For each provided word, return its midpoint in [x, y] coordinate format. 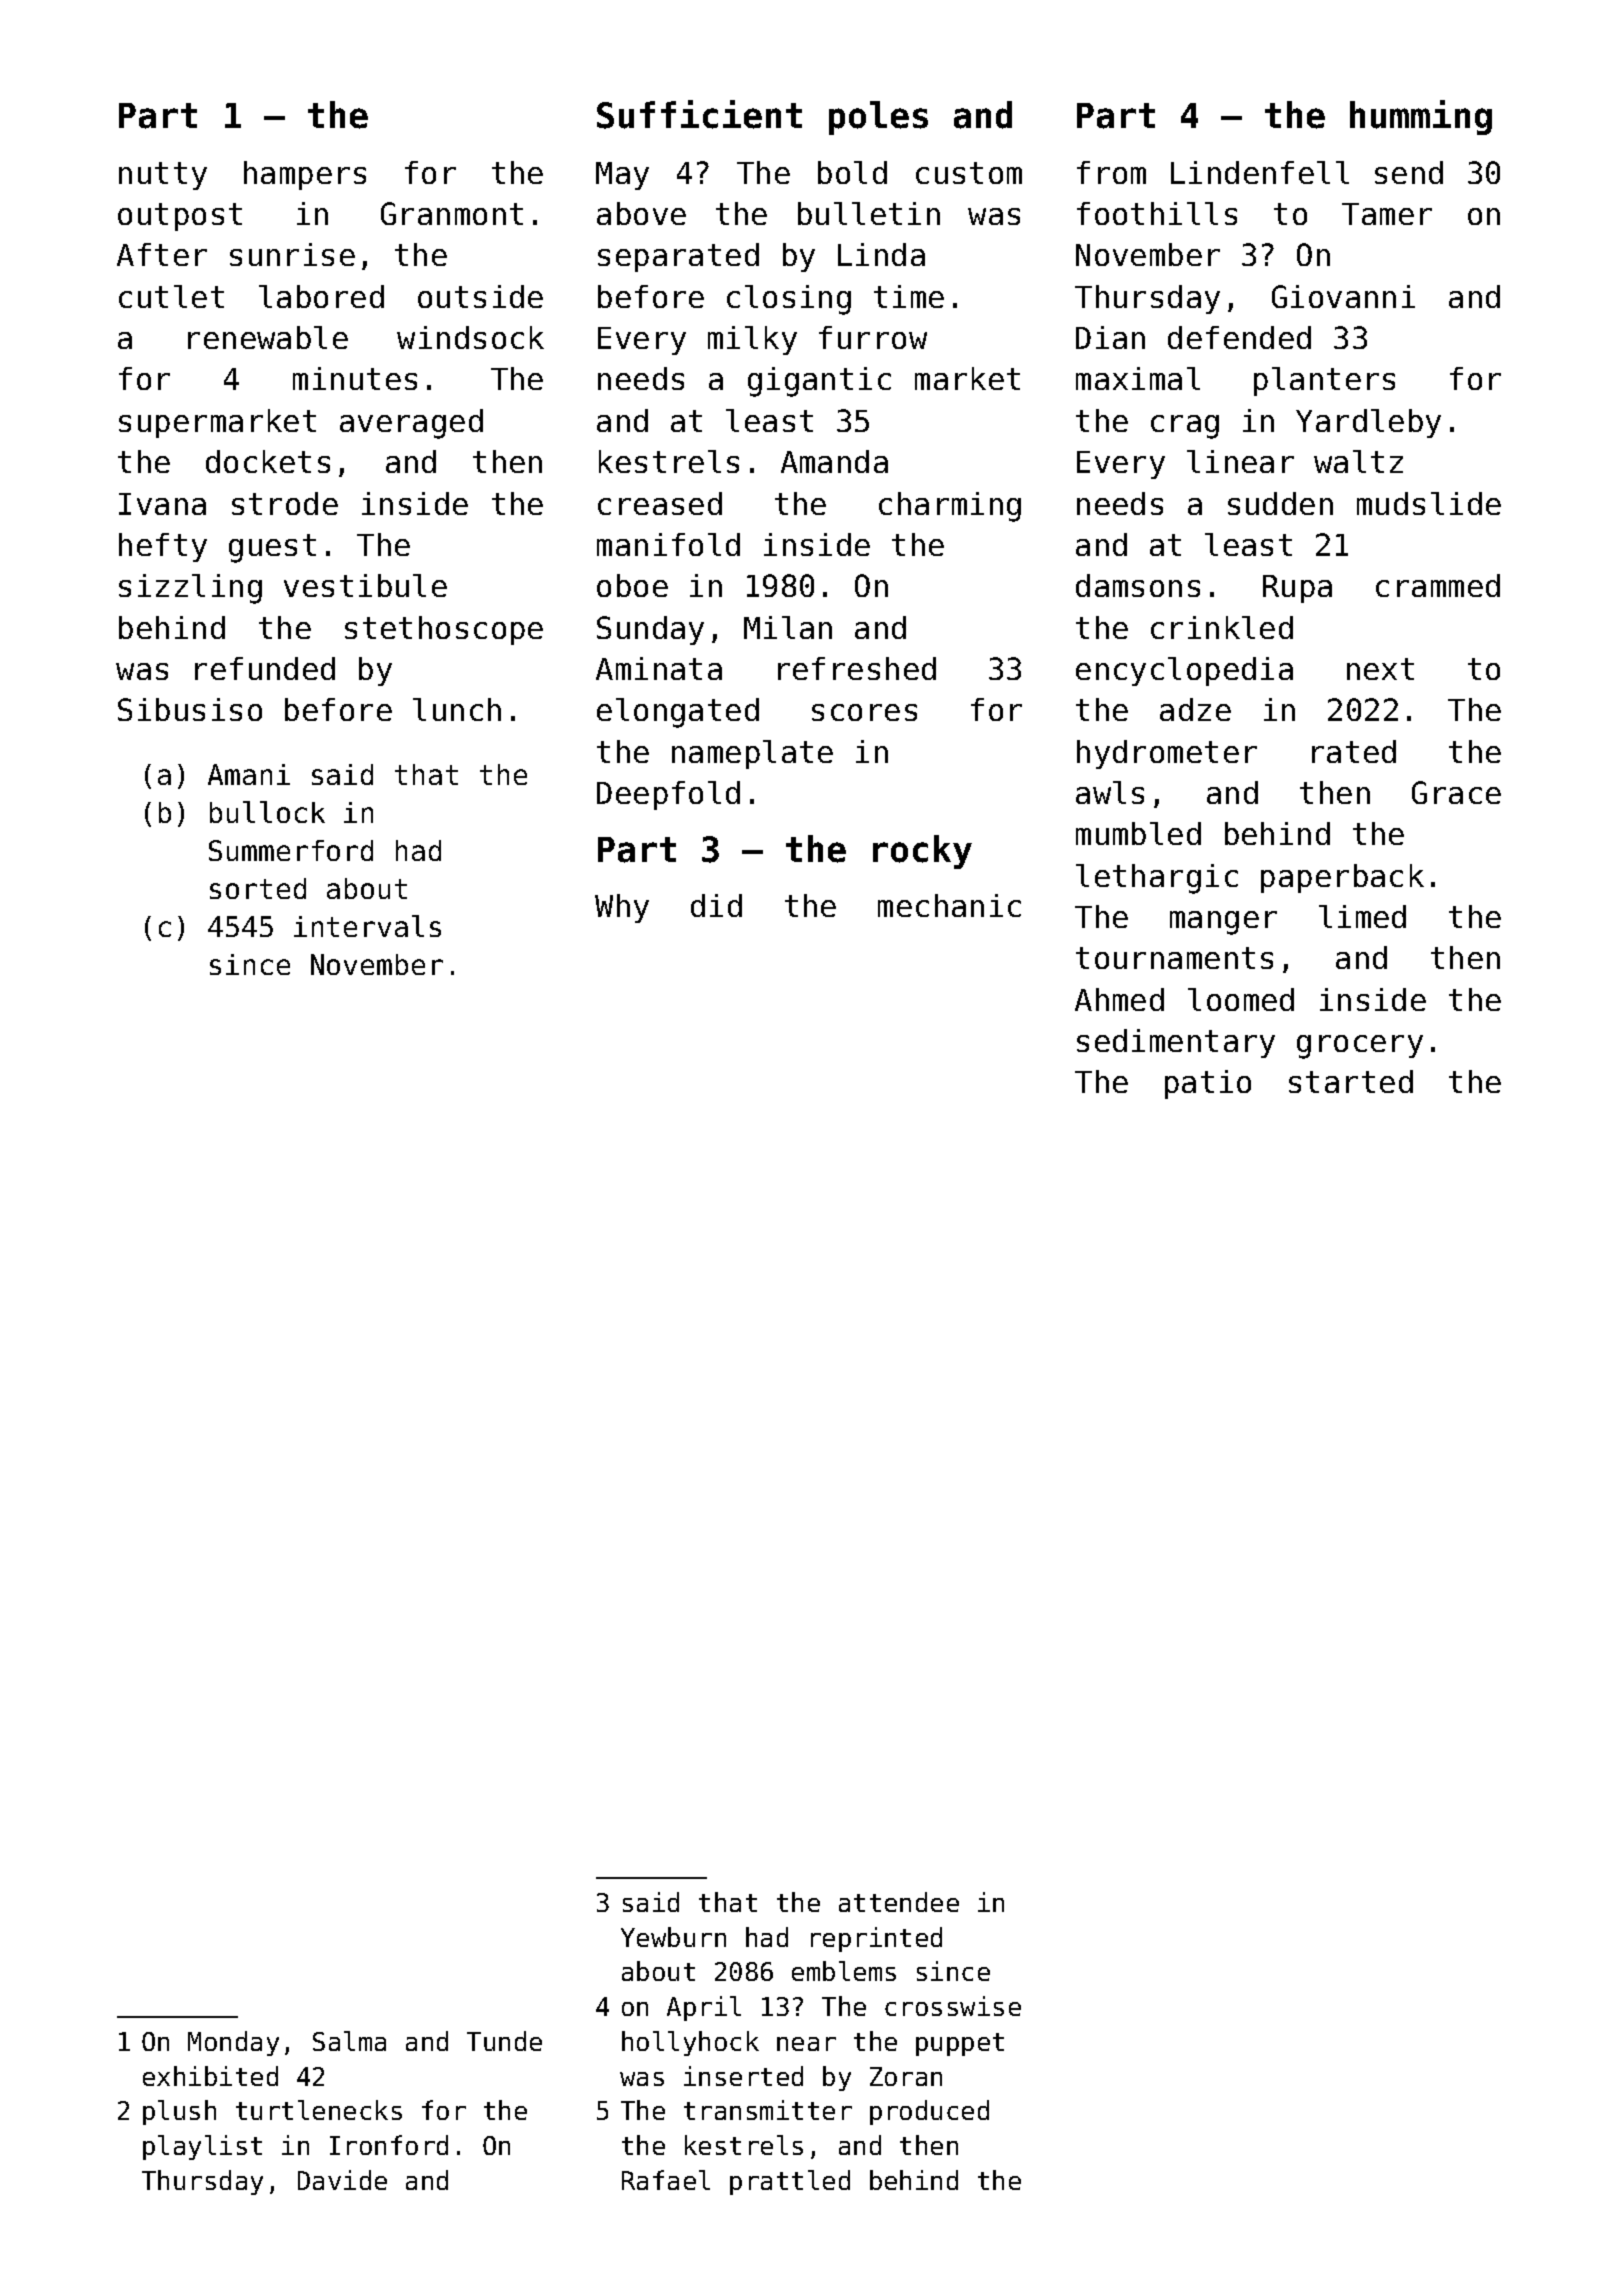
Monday [233, 2043]
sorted [258, 888]
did [716, 905]
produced [929, 2112]
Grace [1456, 792]
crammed [1438, 585]
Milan [788, 627]
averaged [411, 424]
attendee [899, 1902]
